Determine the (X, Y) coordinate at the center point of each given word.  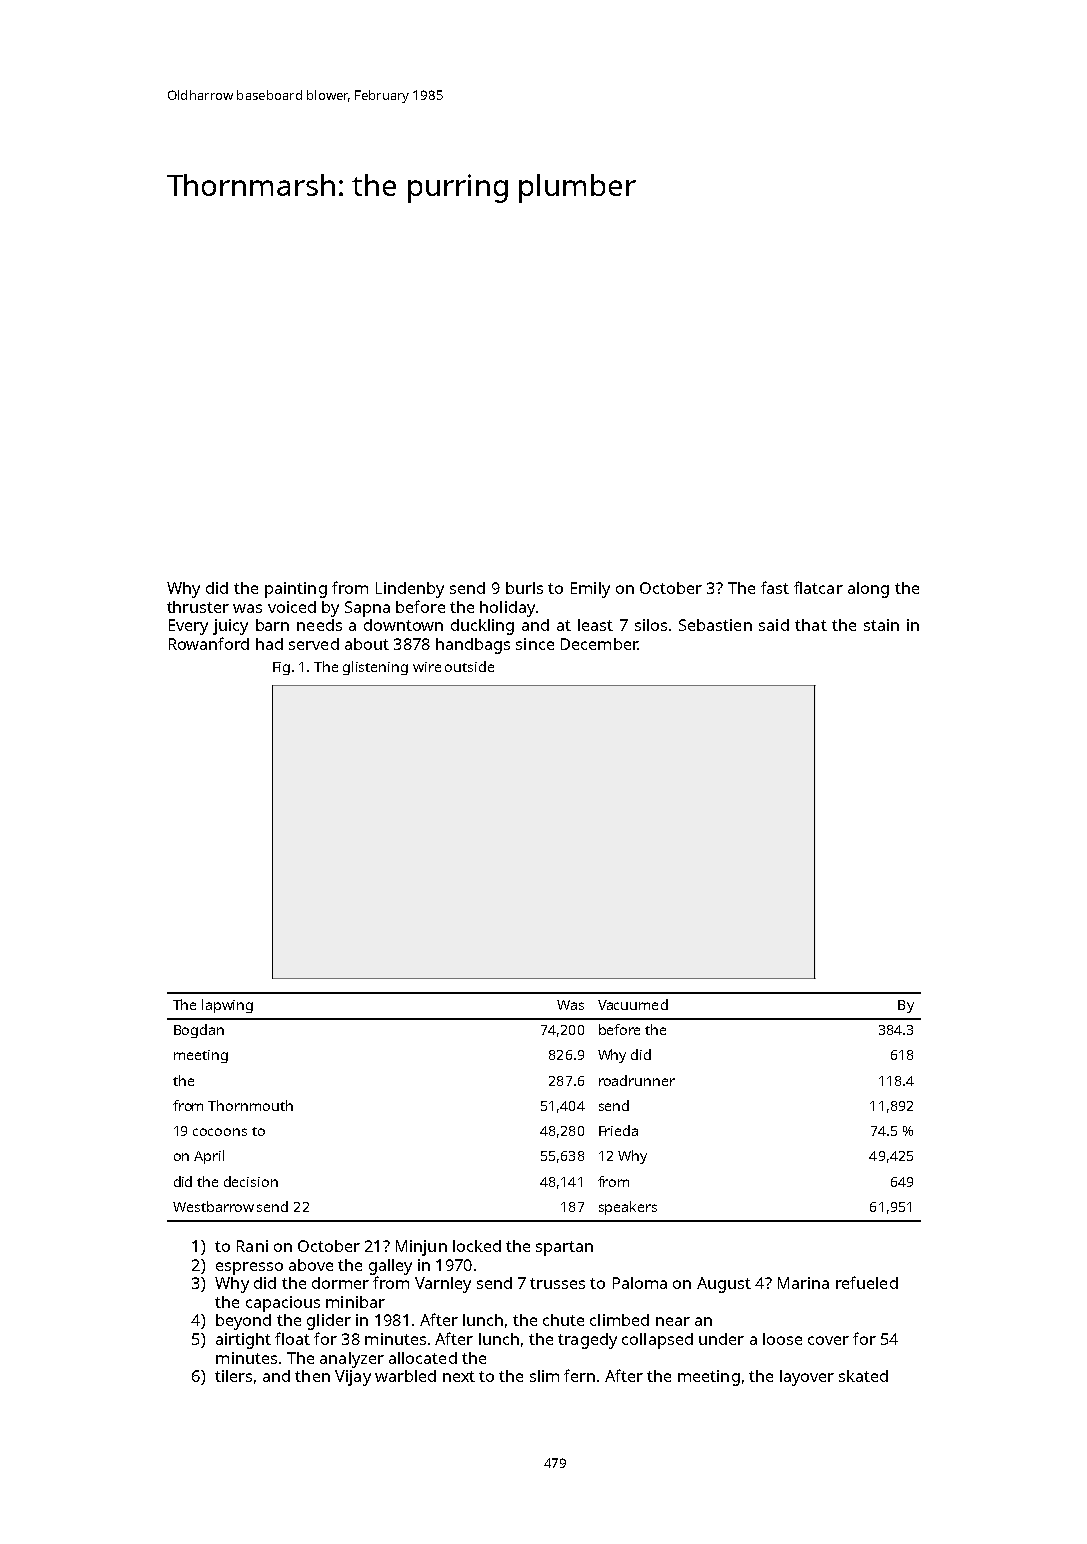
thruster (198, 607)
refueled (867, 1282)
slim (544, 1376)
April (209, 1157)
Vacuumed (633, 1004)
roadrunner (637, 1080)
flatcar (818, 587)
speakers (628, 1208)
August (724, 1285)
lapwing (227, 1006)
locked (477, 1246)
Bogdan (199, 1031)
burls (524, 588)
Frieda (618, 1130)
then (312, 1376)
